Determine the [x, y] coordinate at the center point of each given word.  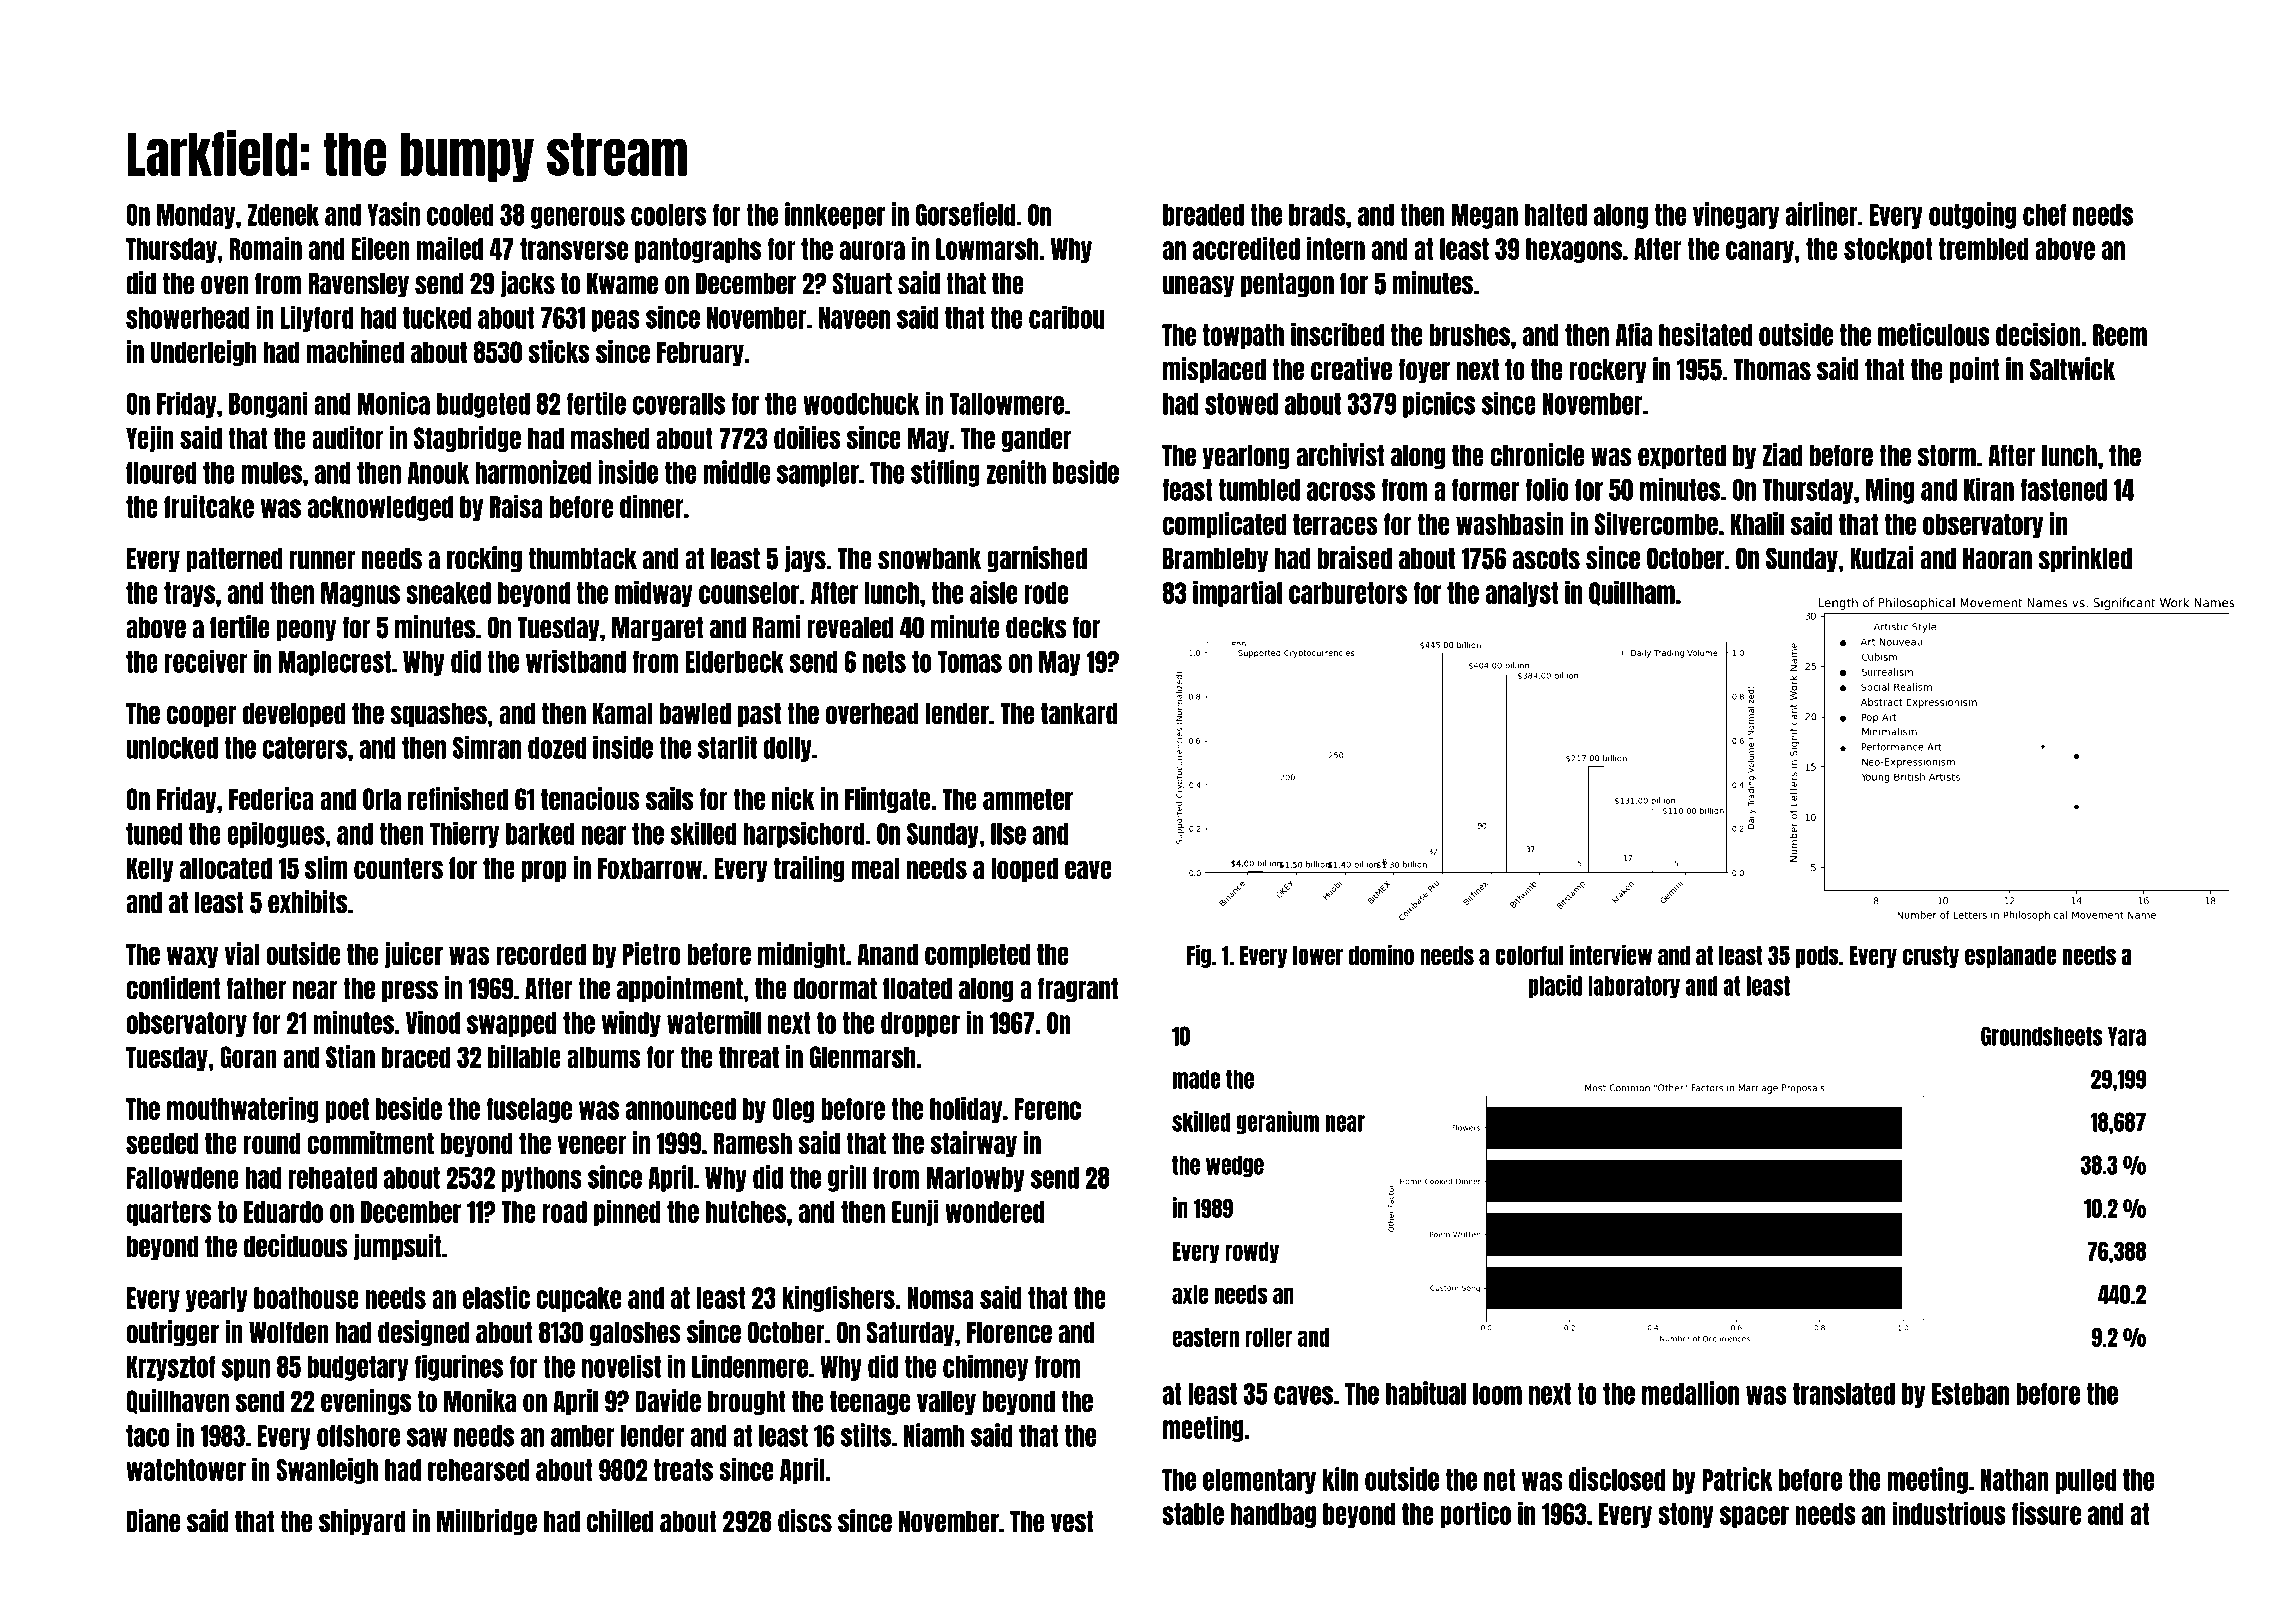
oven [225, 285]
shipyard [362, 1522]
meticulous [1934, 334]
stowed [1241, 404]
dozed [557, 748]
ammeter [1028, 799]
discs [805, 1521]
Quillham [1632, 593]
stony [1686, 1515]
